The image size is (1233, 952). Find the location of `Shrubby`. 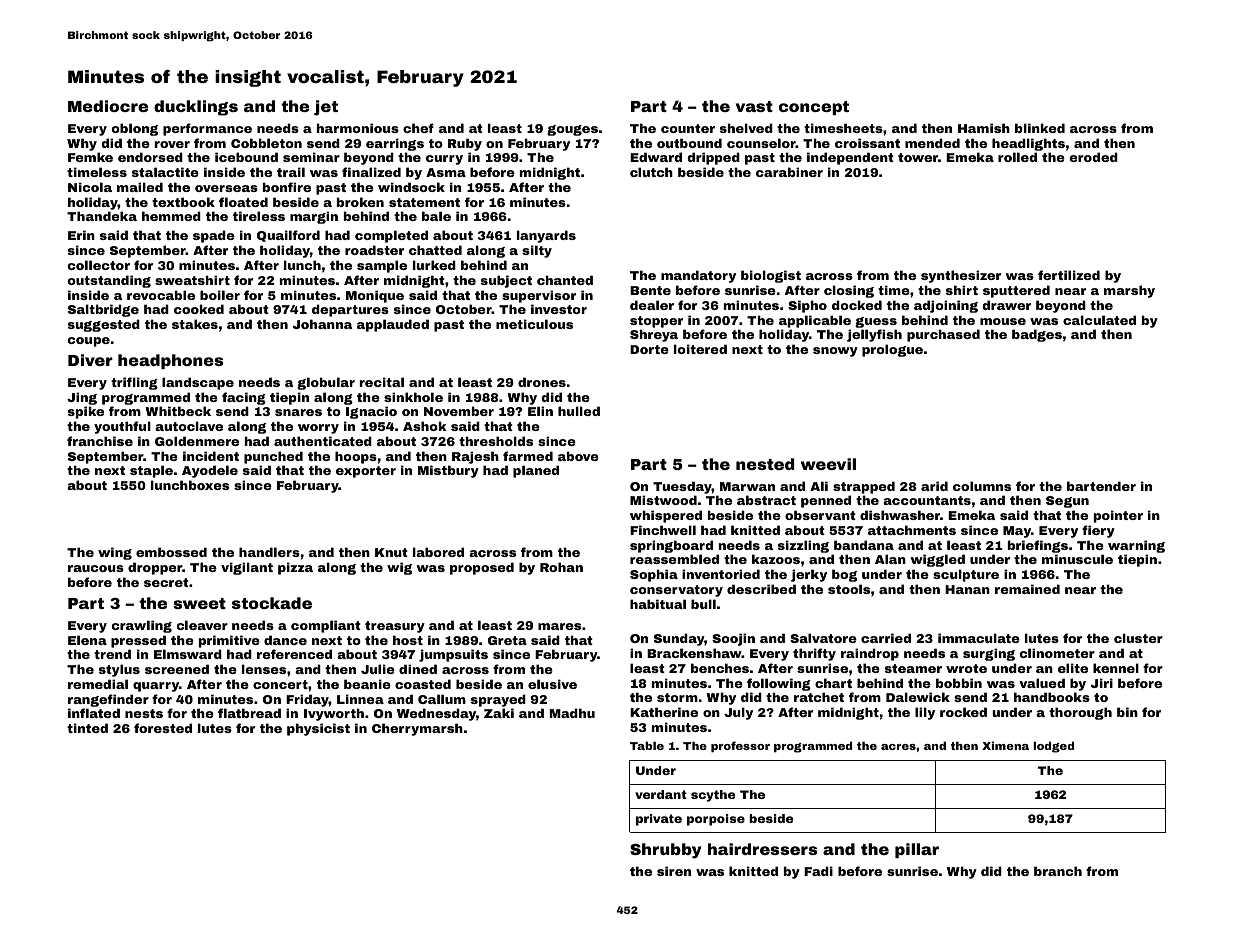

Shrubby is located at coordinates (665, 851).
